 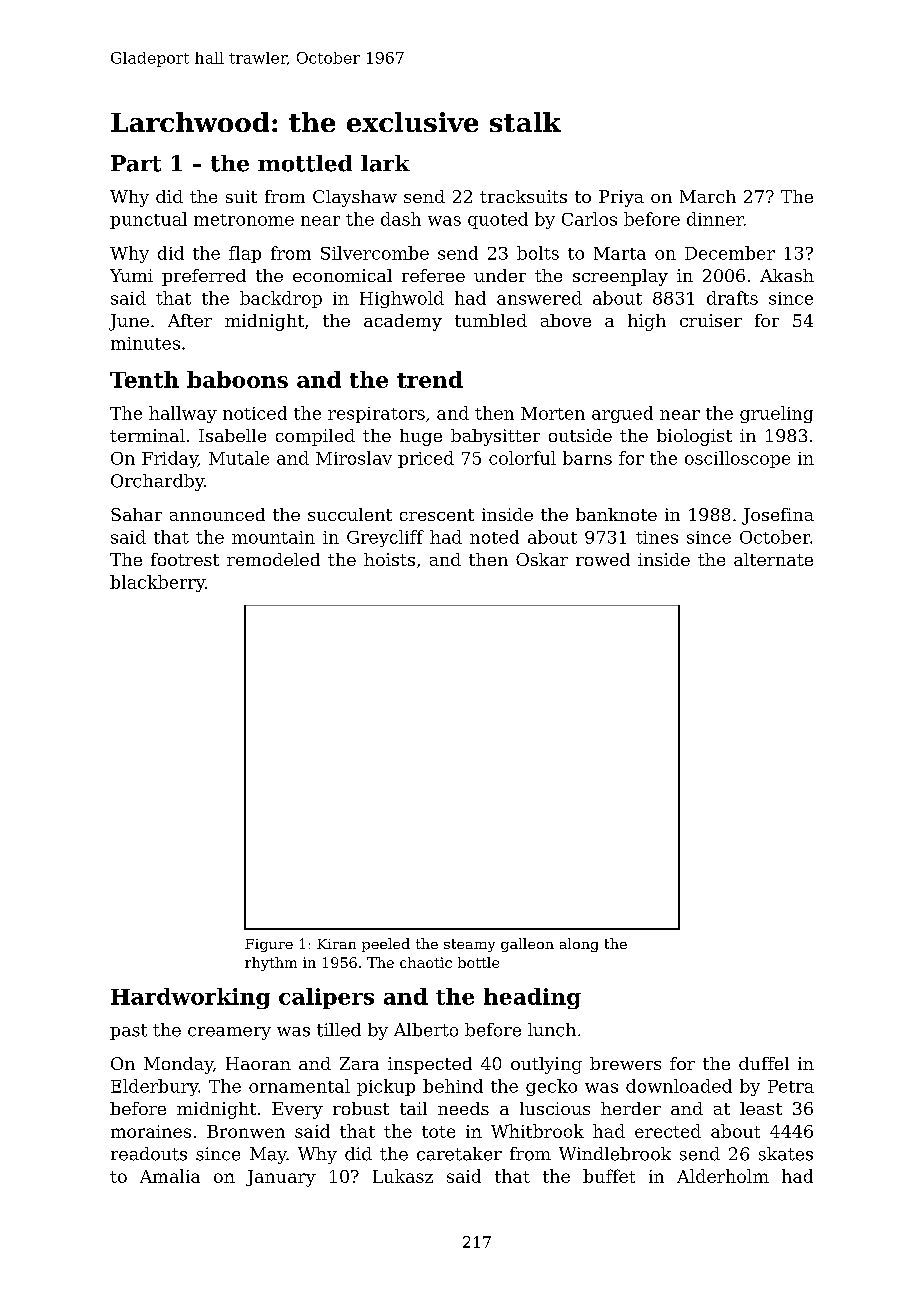 What do you see at coordinates (723, 1176) in the document?
I see `Alderholm` at bounding box center [723, 1176].
